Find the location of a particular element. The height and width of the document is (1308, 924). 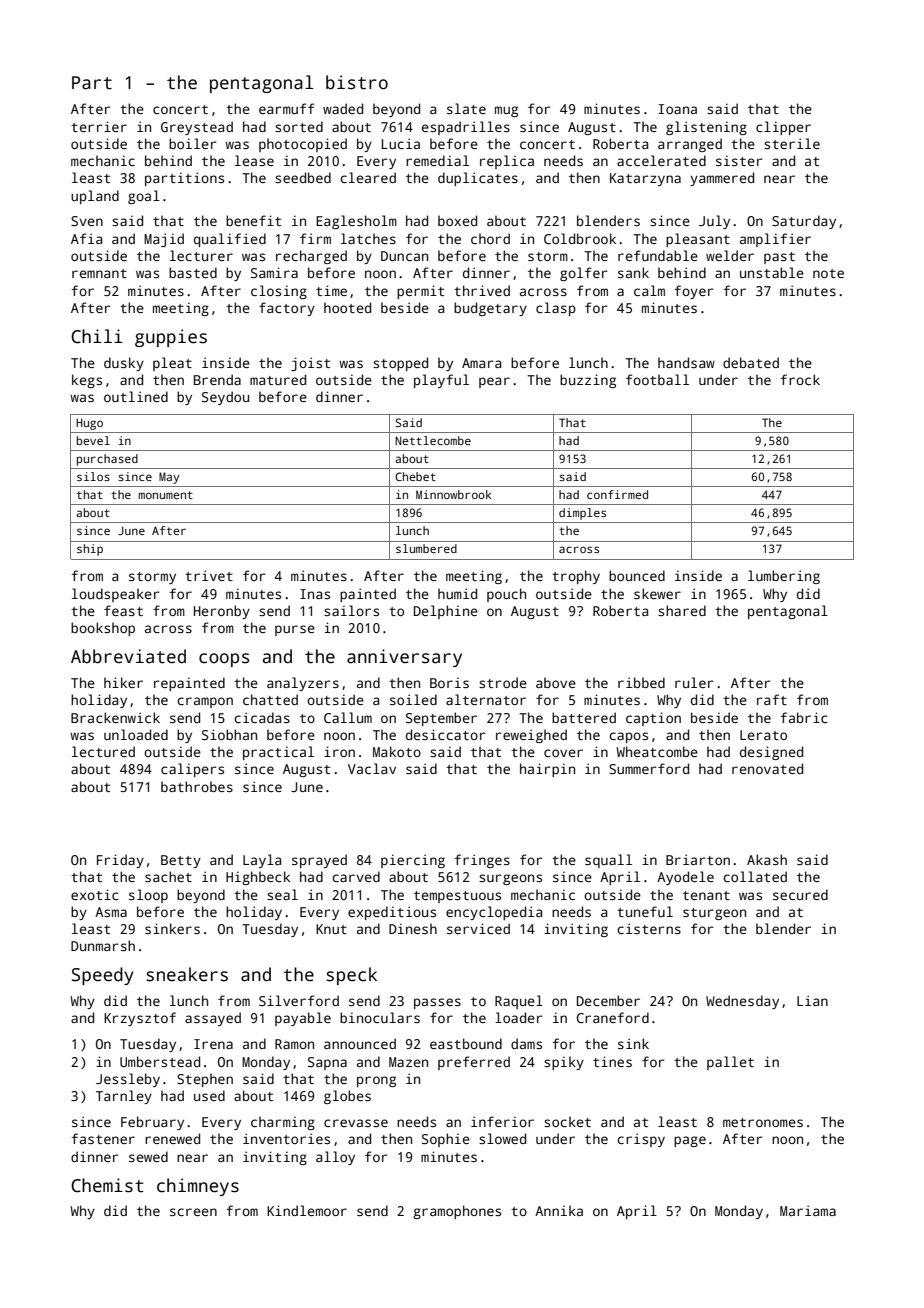

pallet is located at coordinates (730, 1063).
